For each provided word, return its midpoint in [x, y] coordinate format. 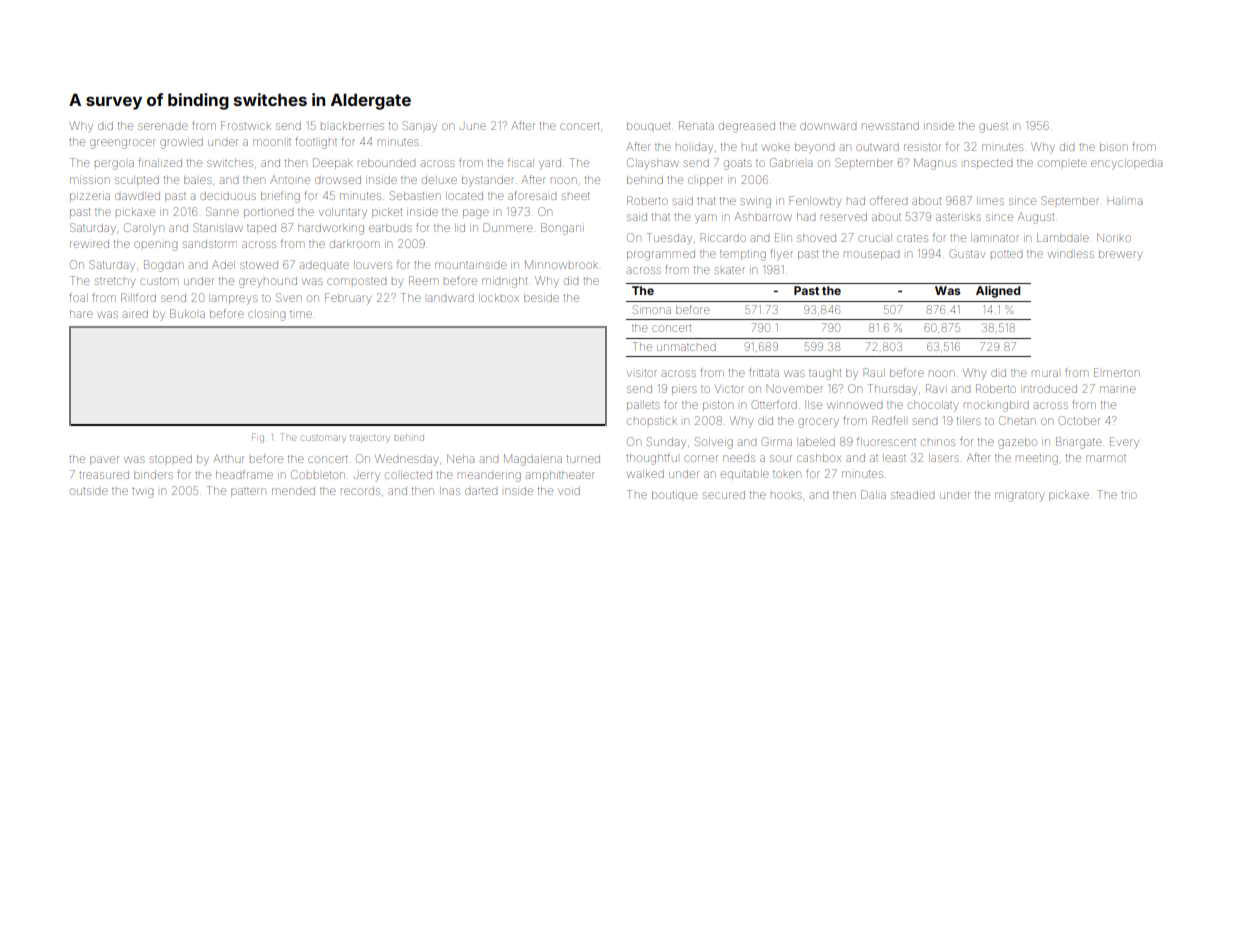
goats [737, 164]
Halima [1125, 201]
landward [451, 298]
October [1079, 420]
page [476, 214]
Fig [258, 438]
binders [153, 475]
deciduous [228, 196]
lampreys [233, 299]
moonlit [272, 142]
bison [1114, 147]
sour [781, 458]
